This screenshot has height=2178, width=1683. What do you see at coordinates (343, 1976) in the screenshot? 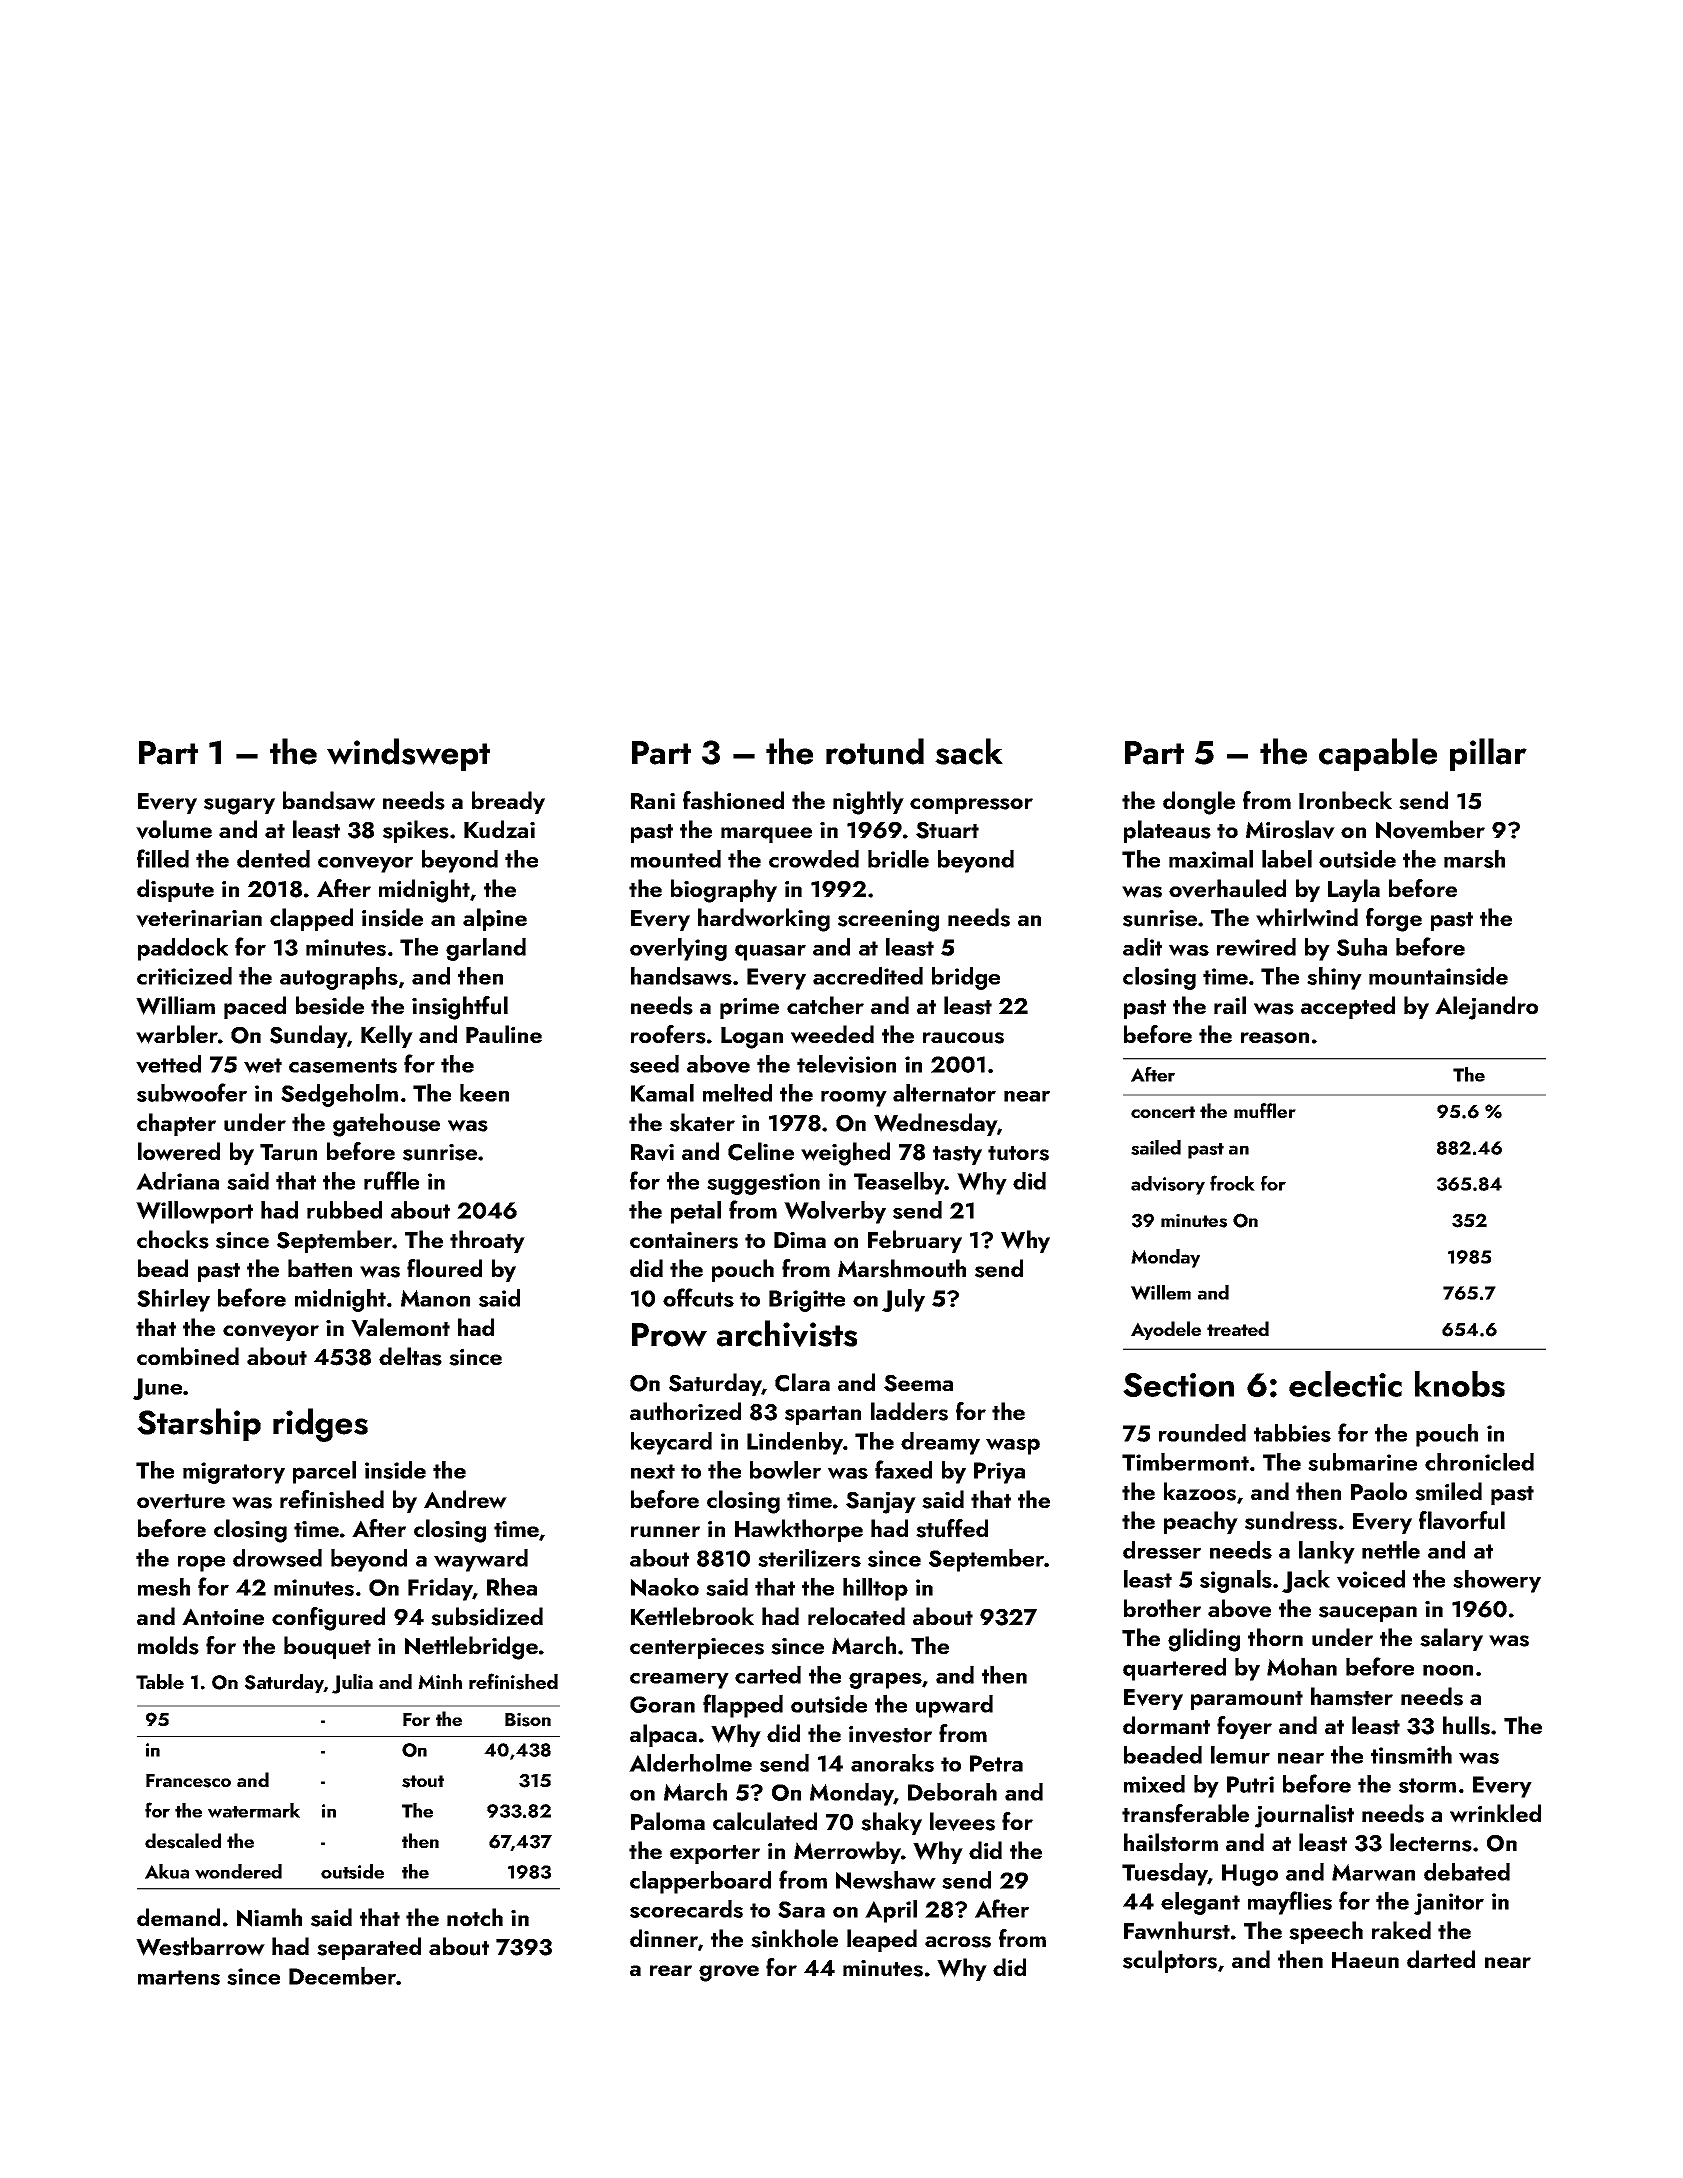
I see `December` at bounding box center [343, 1976].
